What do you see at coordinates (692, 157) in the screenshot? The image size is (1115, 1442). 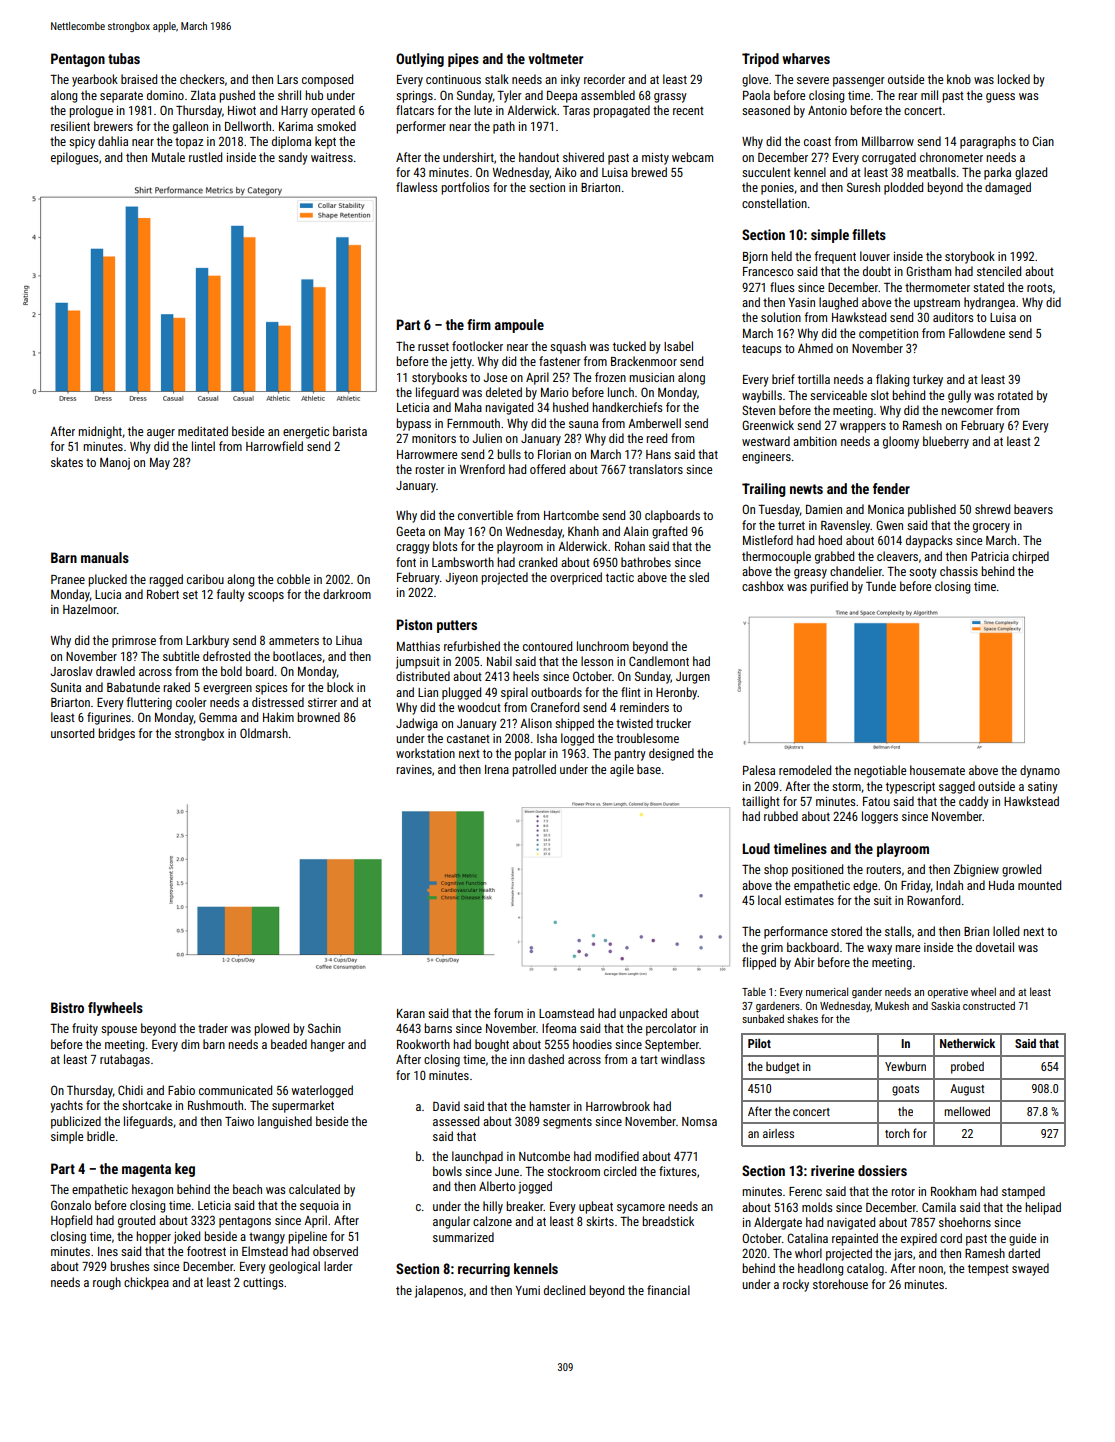 I see `webcam` at bounding box center [692, 157].
